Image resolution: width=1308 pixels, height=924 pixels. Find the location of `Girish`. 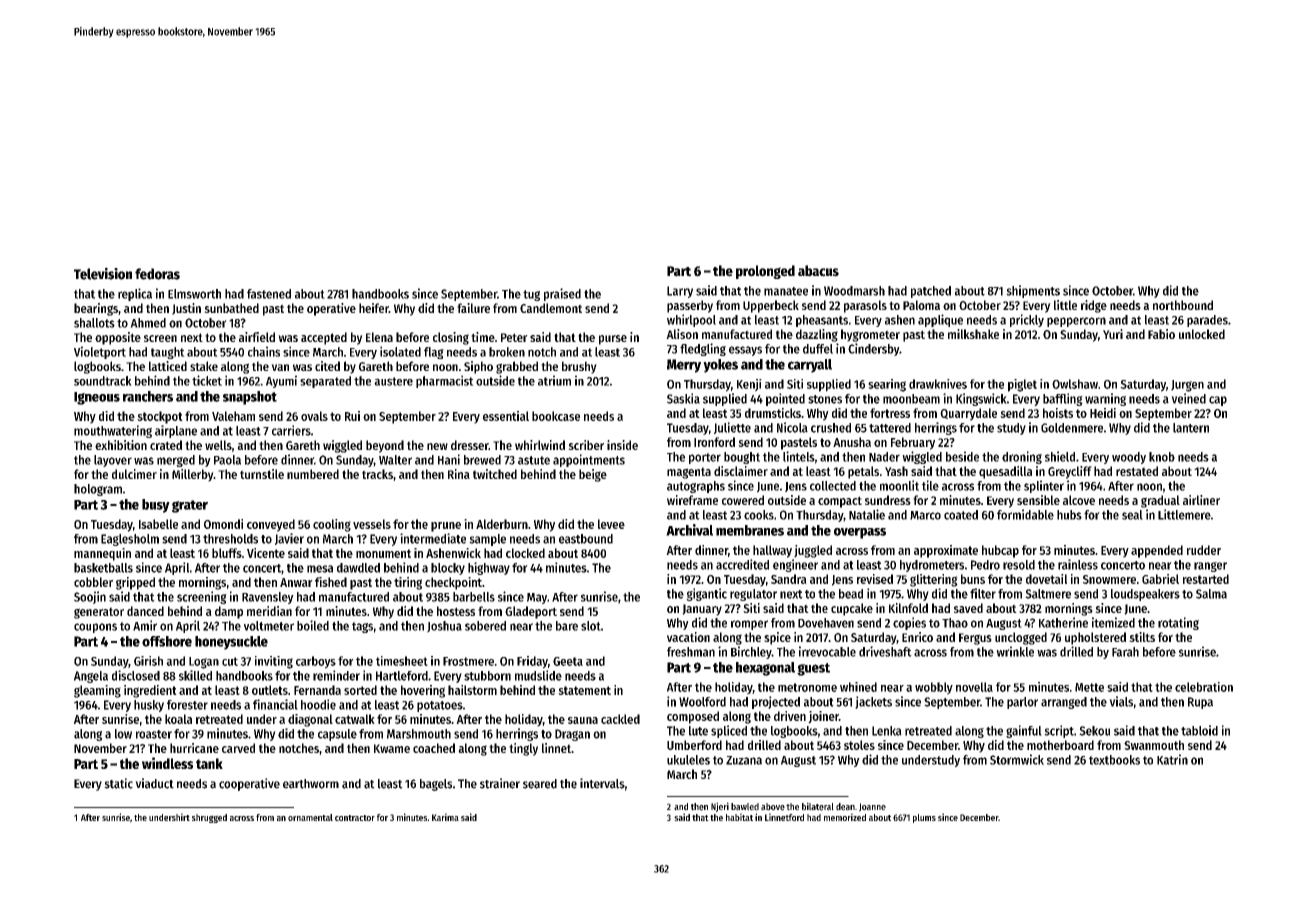

Girish is located at coordinates (148, 661).
